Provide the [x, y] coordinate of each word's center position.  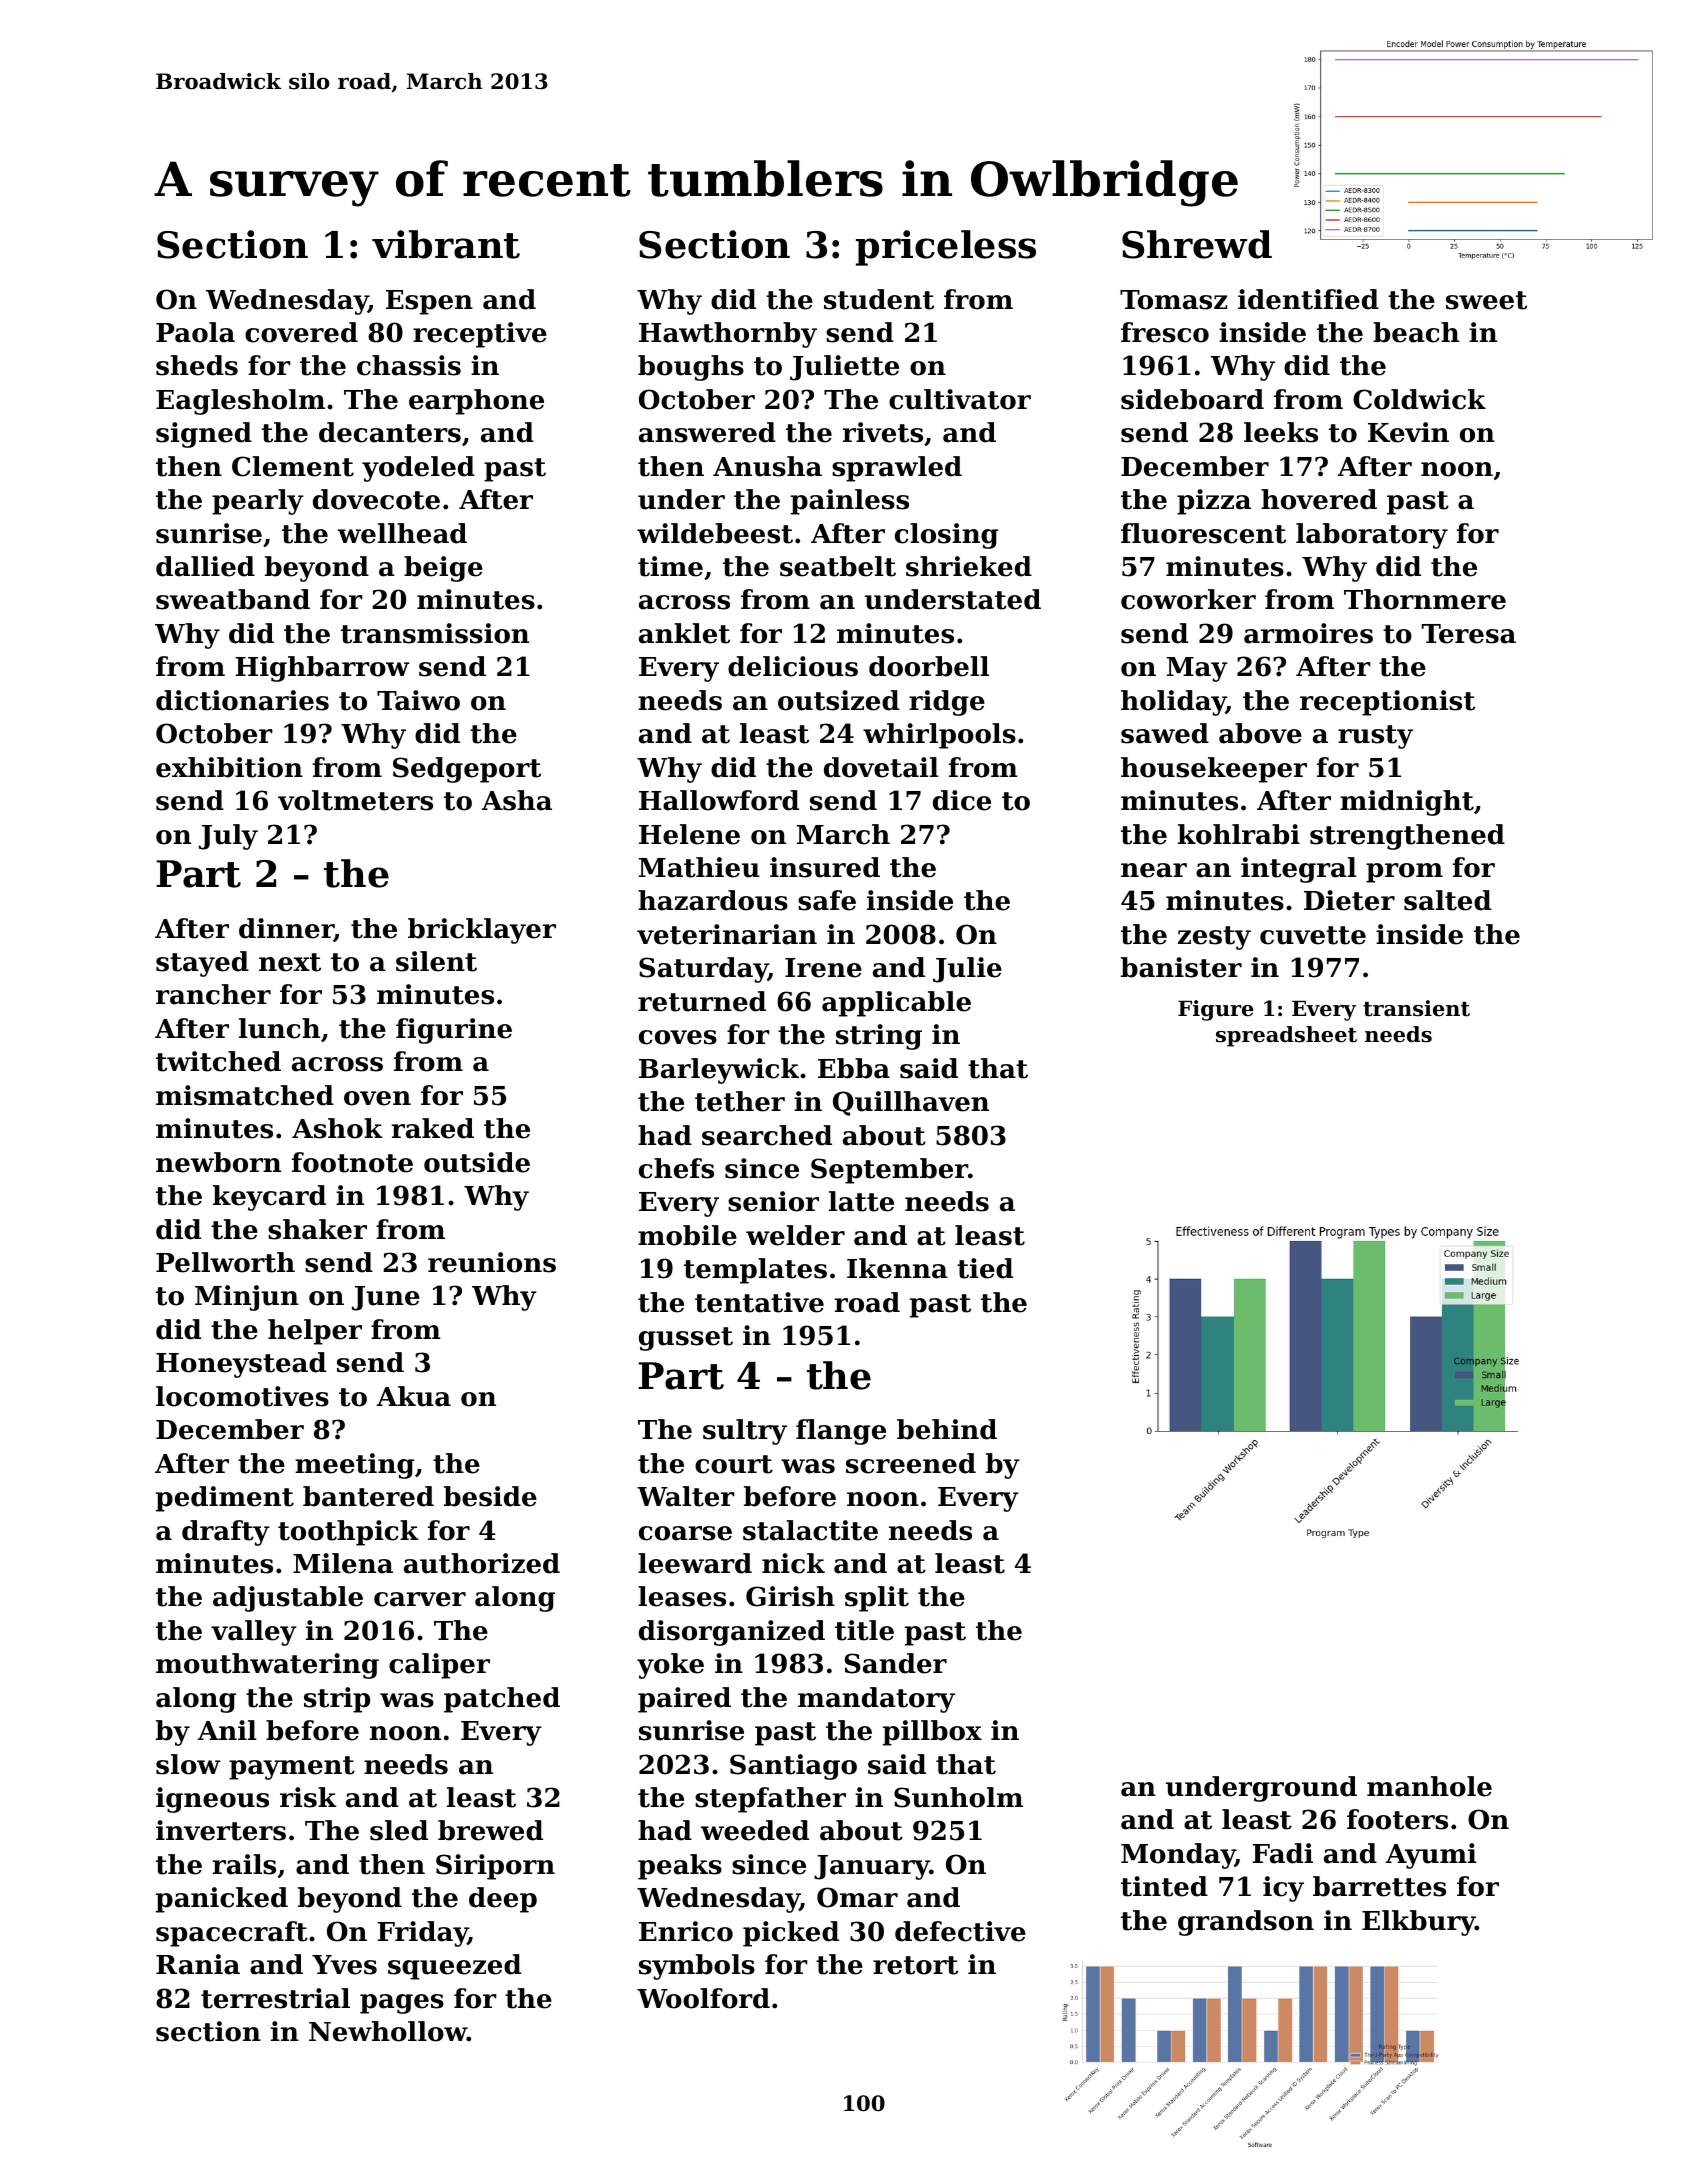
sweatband [233, 599]
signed [204, 435]
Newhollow [388, 2031]
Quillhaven [911, 1103]
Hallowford [719, 800]
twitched [218, 1061]
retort [915, 1965]
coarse [685, 1533]
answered [707, 432]
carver [420, 1599]
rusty [1375, 737]
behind [947, 1429]
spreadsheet [1286, 1036]
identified [1308, 299]
